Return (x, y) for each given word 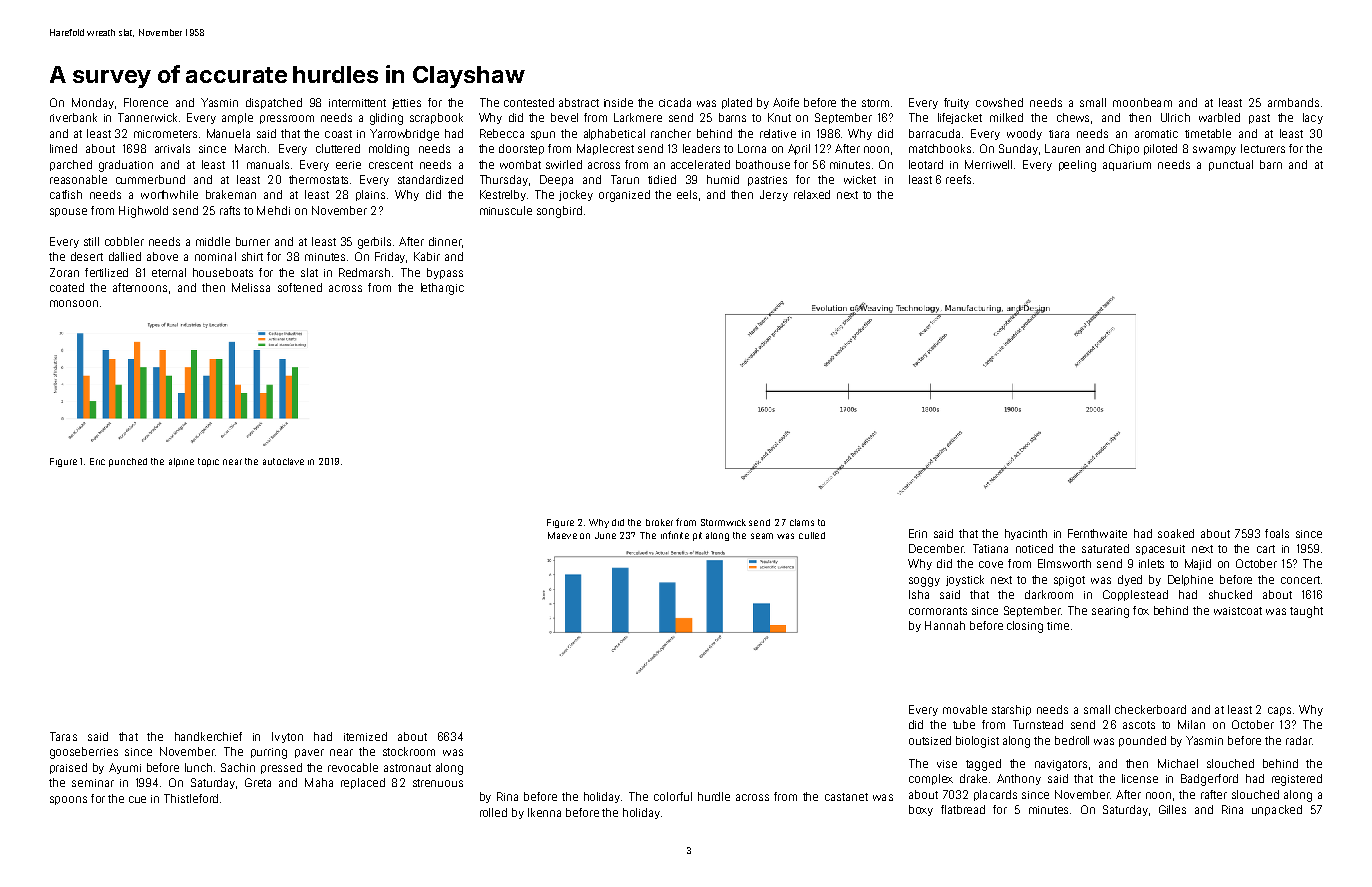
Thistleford (191, 798)
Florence (146, 102)
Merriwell (988, 164)
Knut (779, 117)
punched (128, 462)
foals (1277, 533)
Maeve (562, 535)
